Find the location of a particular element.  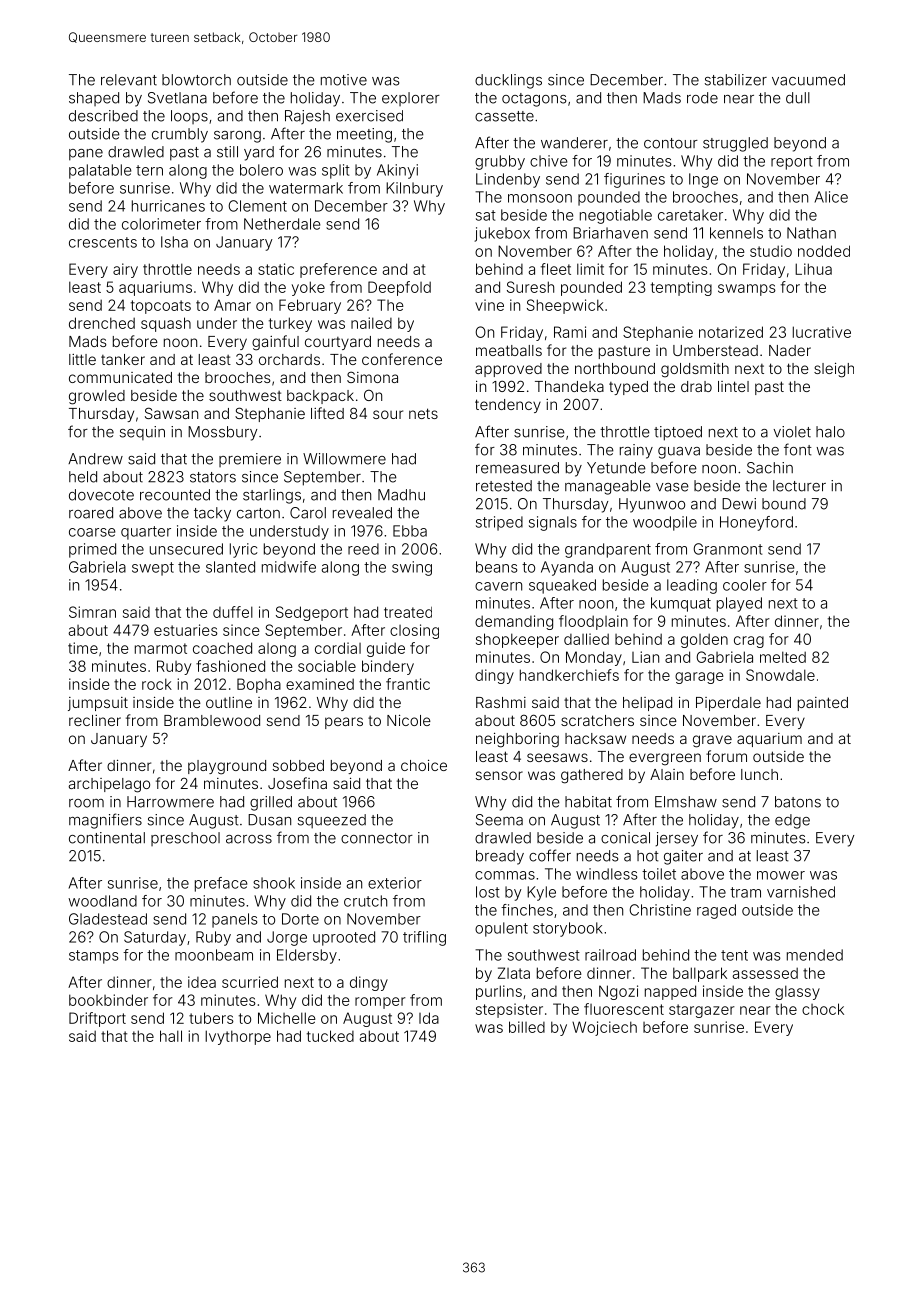

Nathan is located at coordinates (811, 233).
